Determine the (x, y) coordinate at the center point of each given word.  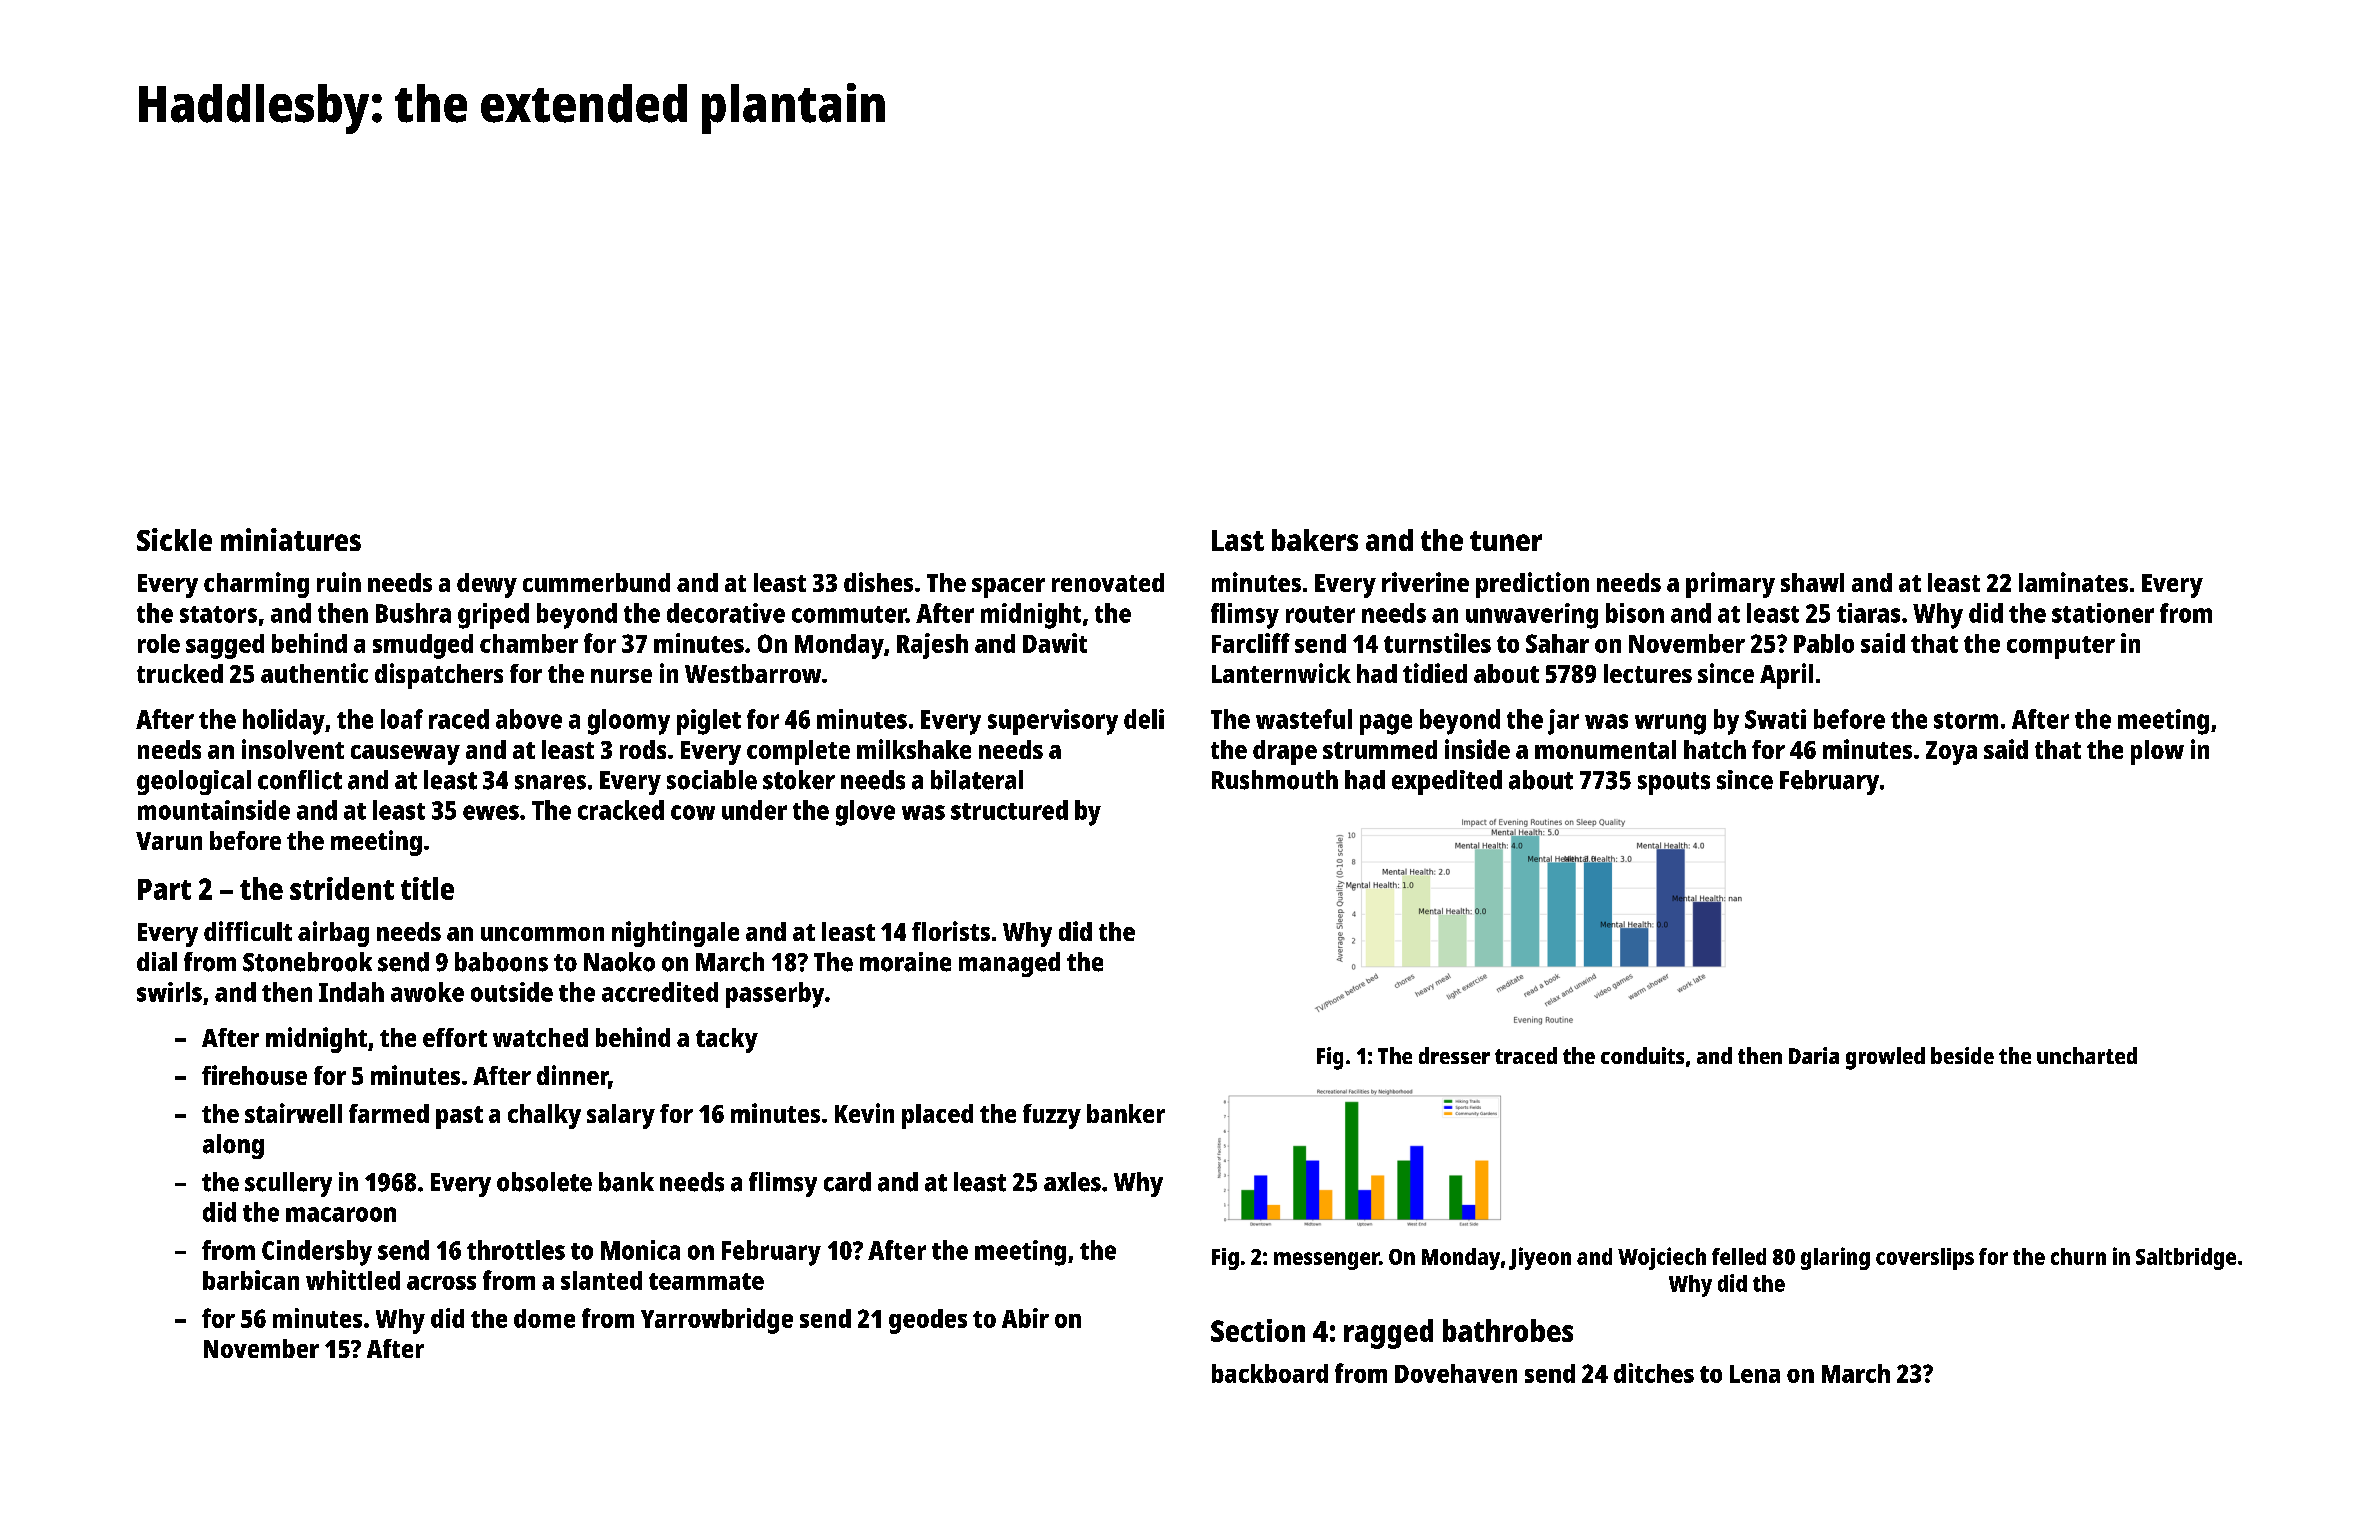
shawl (1812, 582)
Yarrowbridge (717, 1321)
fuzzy (1052, 1116)
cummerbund (596, 582)
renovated (1108, 582)
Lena (1755, 1374)
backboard (1270, 1373)
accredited (660, 992)
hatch (1715, 749)
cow (693, 812)
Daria (1814, 1055)
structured (1009, 810)
